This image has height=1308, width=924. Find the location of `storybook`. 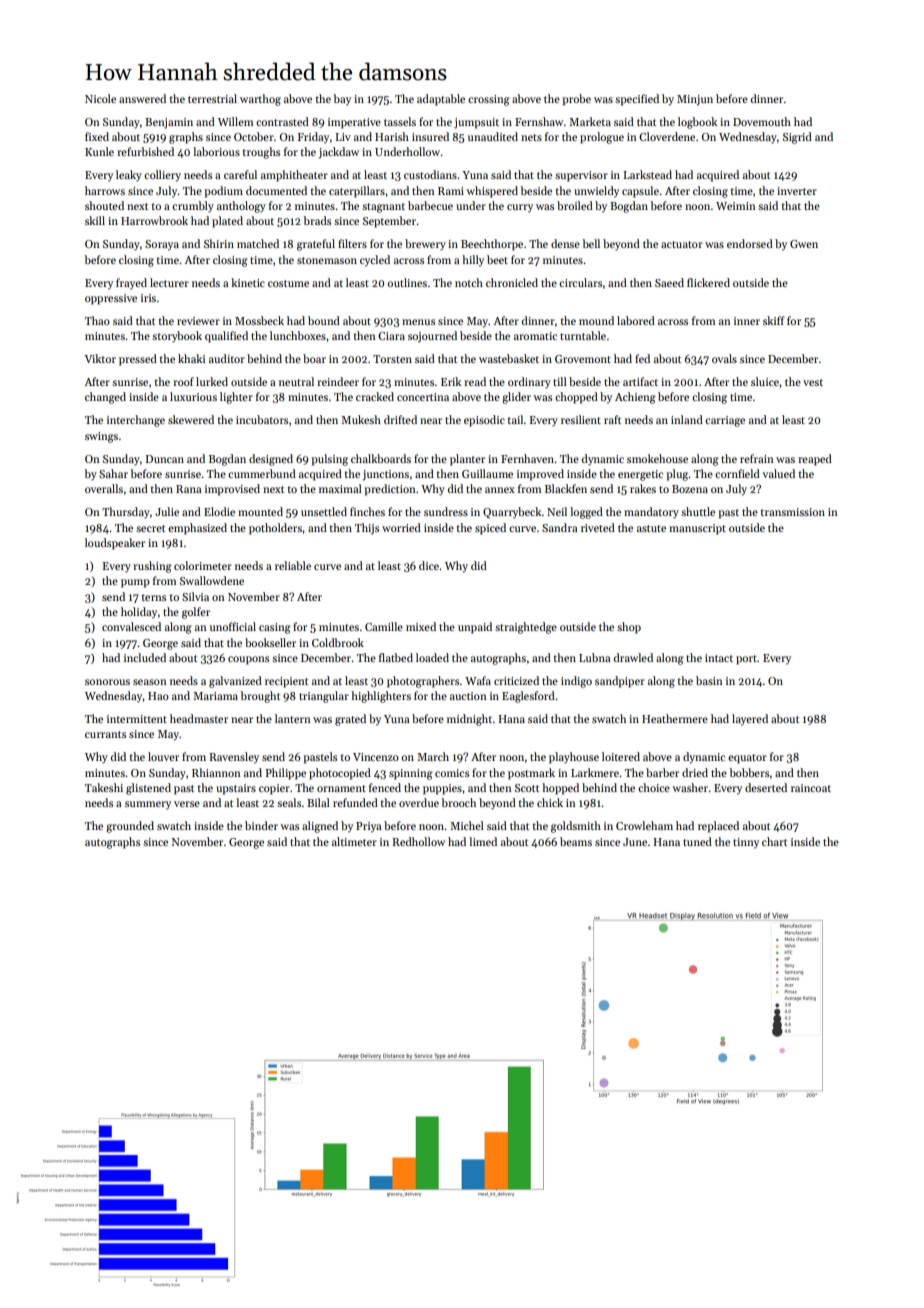

storybook is located at coordinates (177, 337).
